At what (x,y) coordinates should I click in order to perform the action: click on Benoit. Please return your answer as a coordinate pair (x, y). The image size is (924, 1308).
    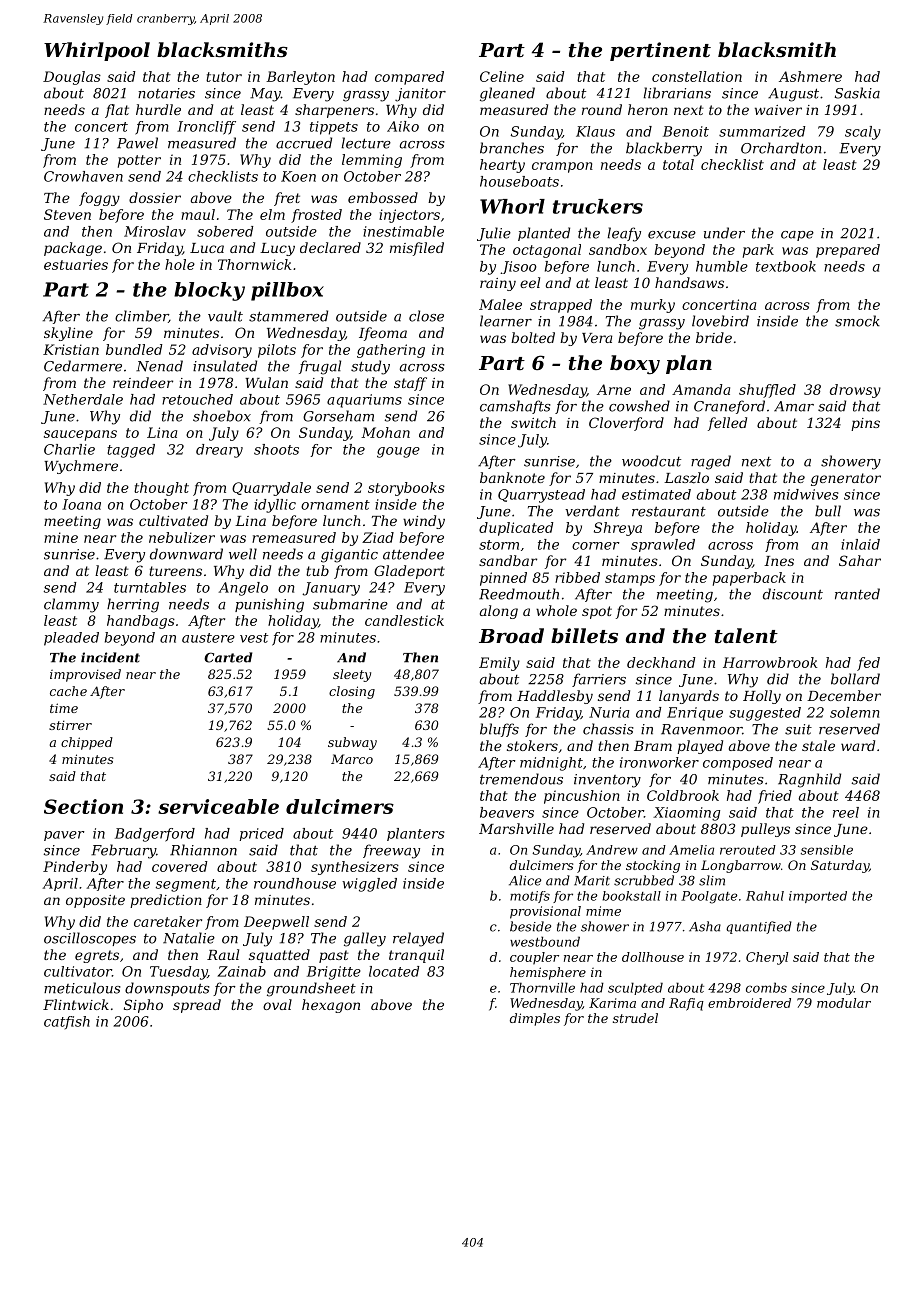
    Looking at the image, I should click on (686, 131).
